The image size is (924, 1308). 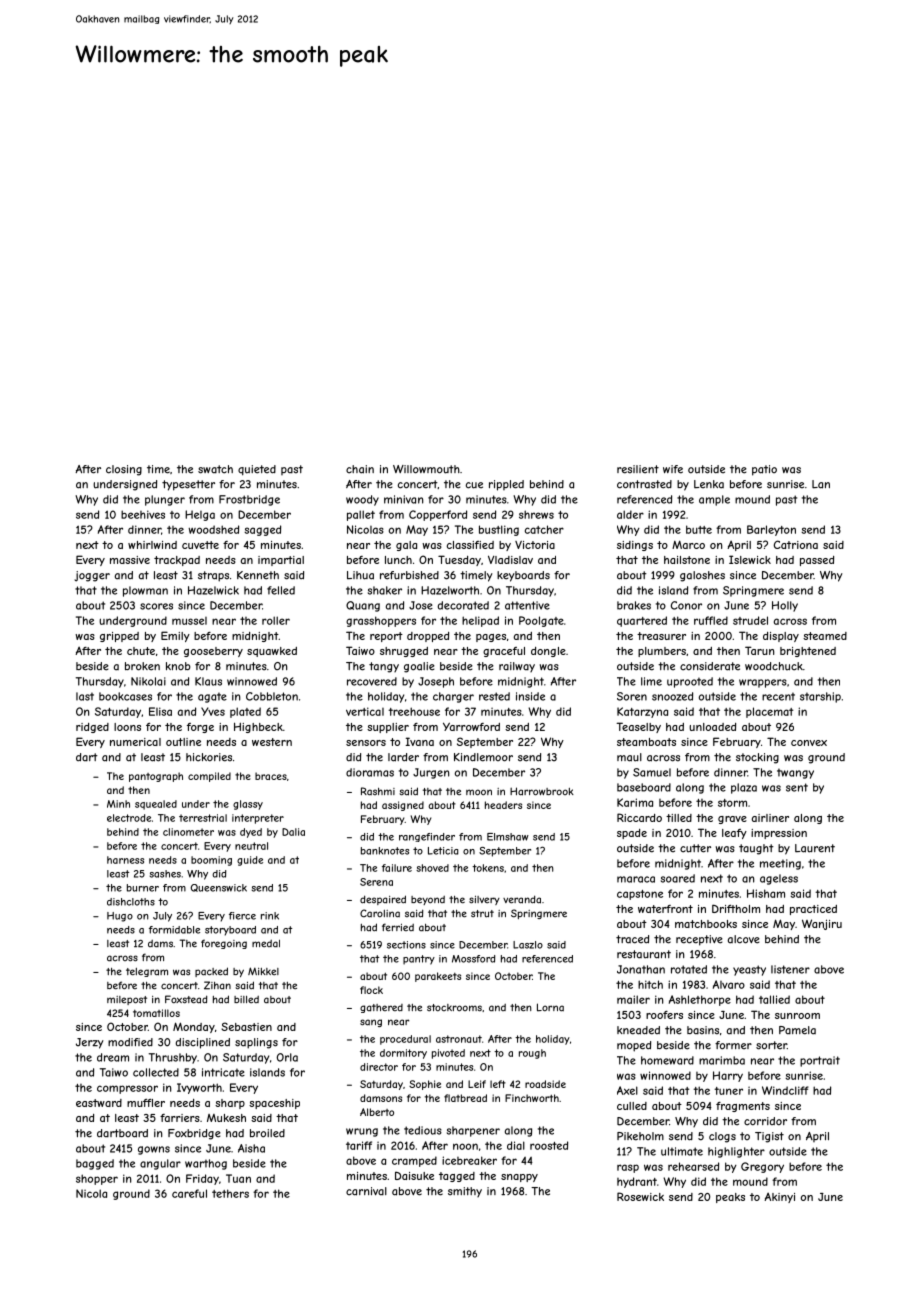 What do you see at coordinates (124, 470) in the screenshot?
I see `closing` at bounding box center [124, 470].
